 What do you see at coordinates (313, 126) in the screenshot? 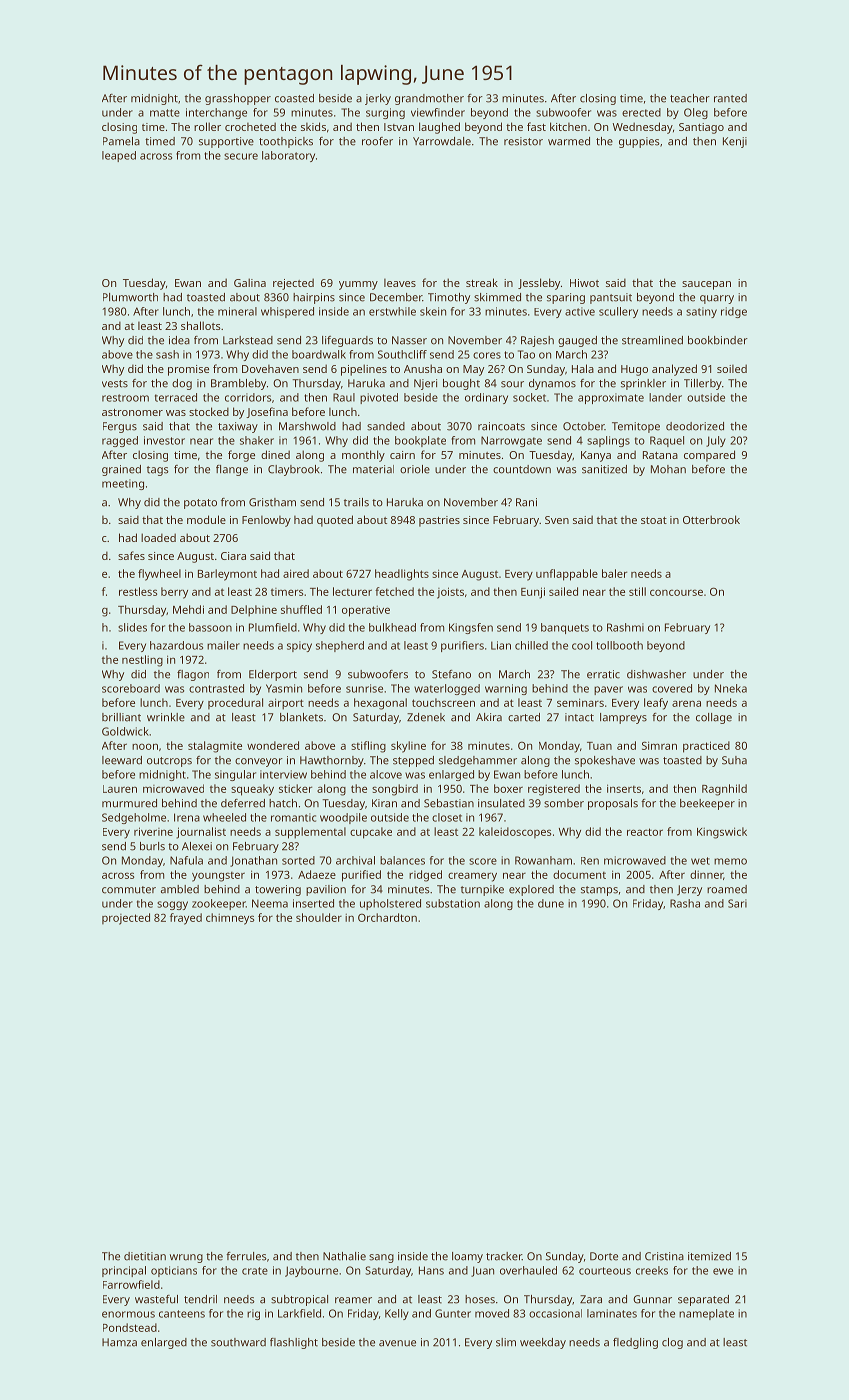
I see `skids` at bounding box center [313, 126].
